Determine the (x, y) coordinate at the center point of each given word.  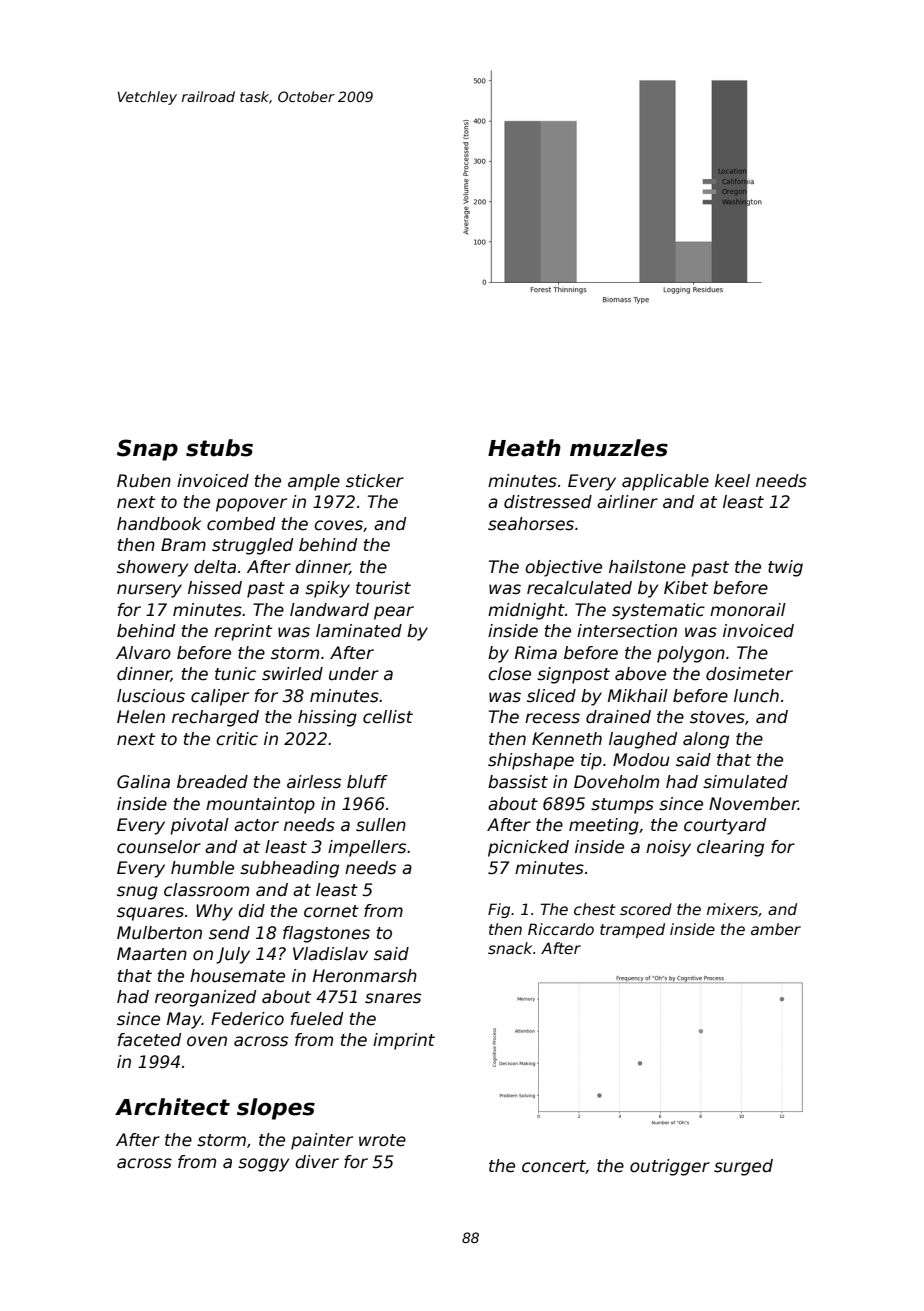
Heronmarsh (365, 976)
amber (776, 929)
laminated (359, 631)
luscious (151, 696)
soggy (263, 1165)
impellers (367, 848)
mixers (732, 909)
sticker (375, 481)
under (354, 674)
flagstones (326, 934)
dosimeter (749, 674)
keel (732, 481)
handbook (159, 524)
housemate (237, 976)
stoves (717, 717)
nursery (149, 591)
